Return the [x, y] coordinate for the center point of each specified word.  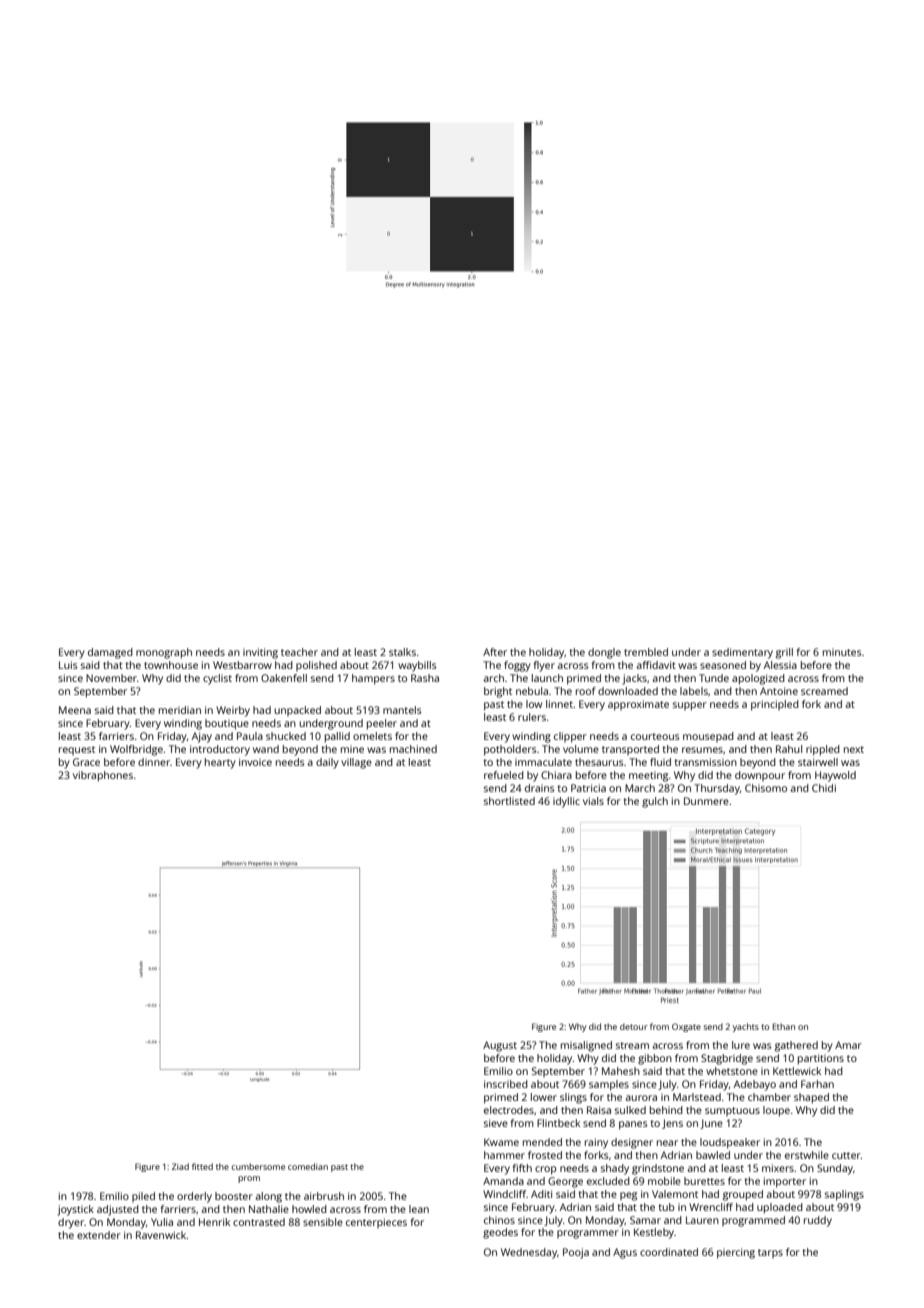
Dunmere [706, 801]
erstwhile [807, 1155]
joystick [75, 1210]
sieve [496, 1123]
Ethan [784, 1026]
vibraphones [103, 776]
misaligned [586, 1046]
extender [99, 1235]
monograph [164, 653]
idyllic [566, 802]
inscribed [506, 1084]
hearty [220, 763]
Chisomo [766, 788]
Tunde [714, 678]
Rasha [425, 678]
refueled [504, 775]
